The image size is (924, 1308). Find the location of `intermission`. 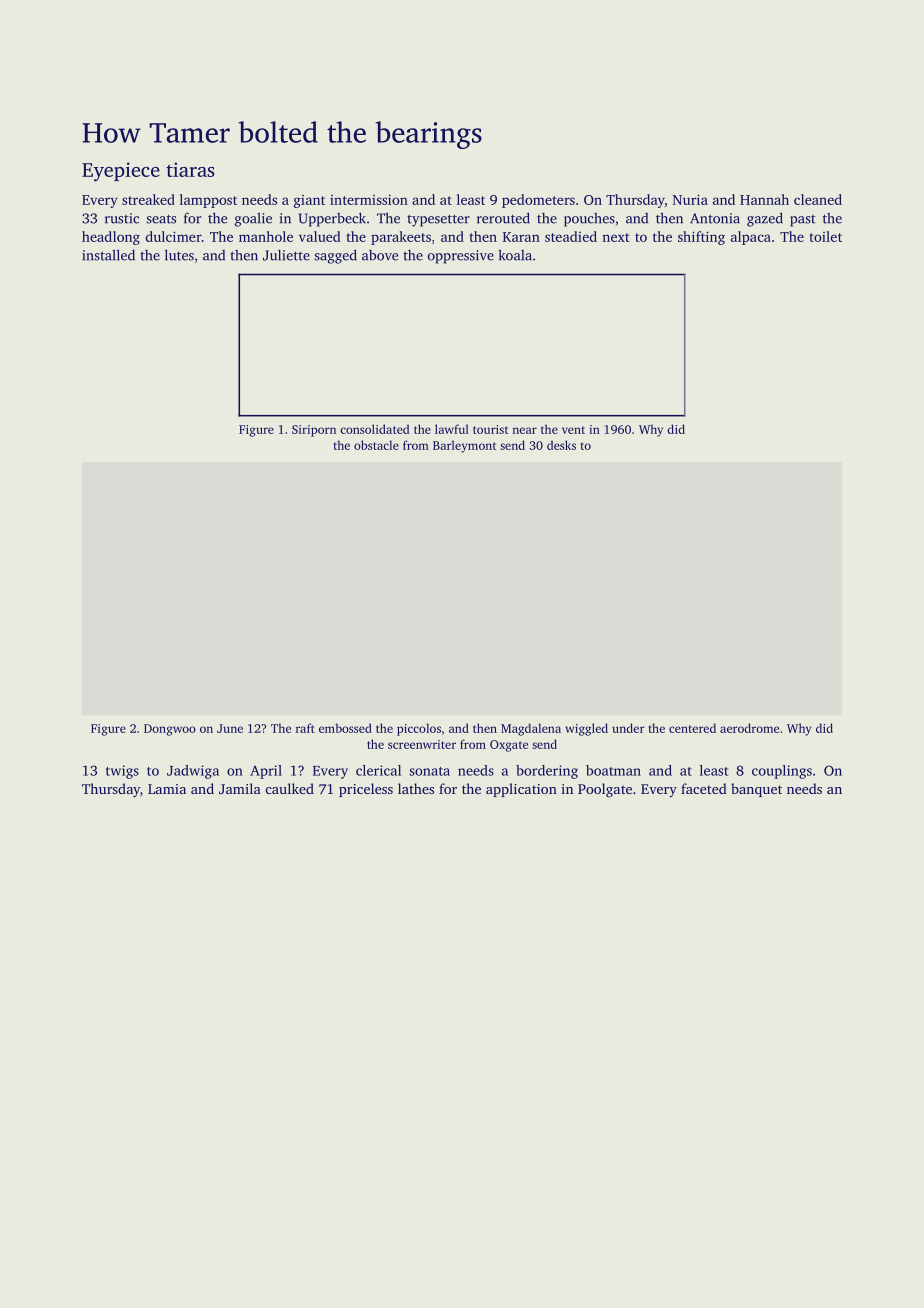

intermission is located at coordinates (369, 199).
